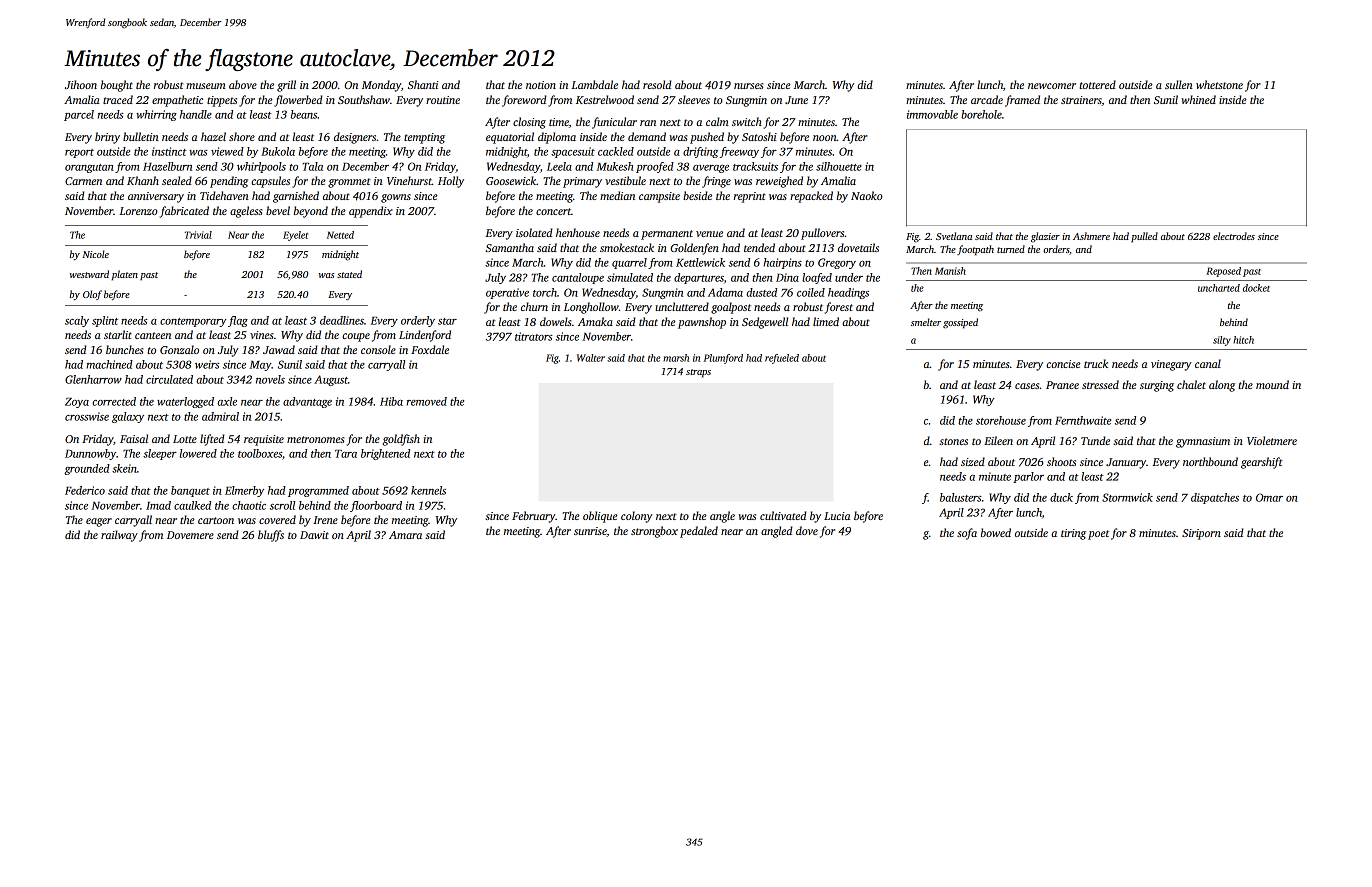  Describe the element at coordinates (591, 308) in the screenshot. I see `Longhollow` at that location.
